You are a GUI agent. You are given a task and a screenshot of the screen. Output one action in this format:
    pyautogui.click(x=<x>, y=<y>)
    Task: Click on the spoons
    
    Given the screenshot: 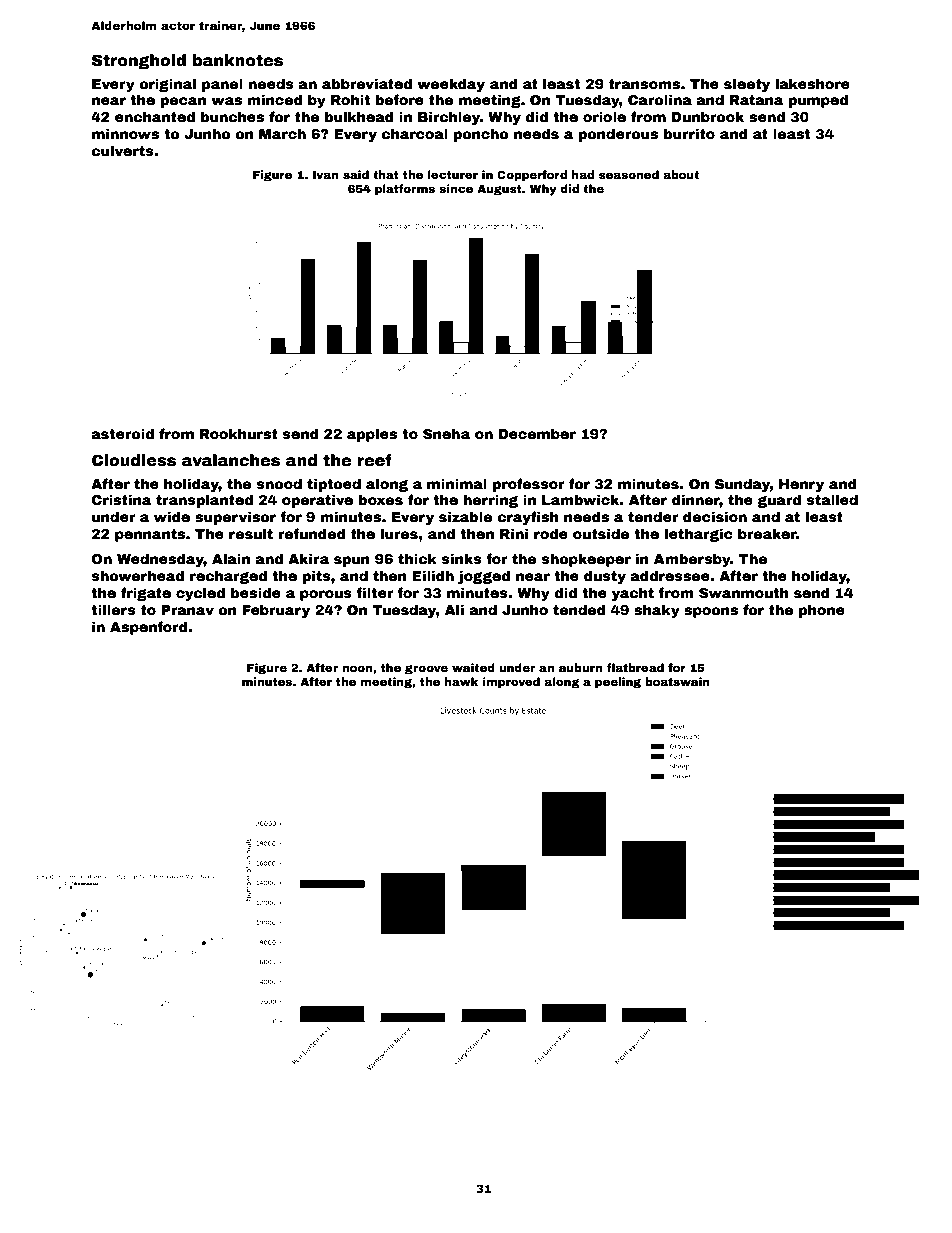 What is the action you would take?
    pyautogui.click(x=711, y=612)
